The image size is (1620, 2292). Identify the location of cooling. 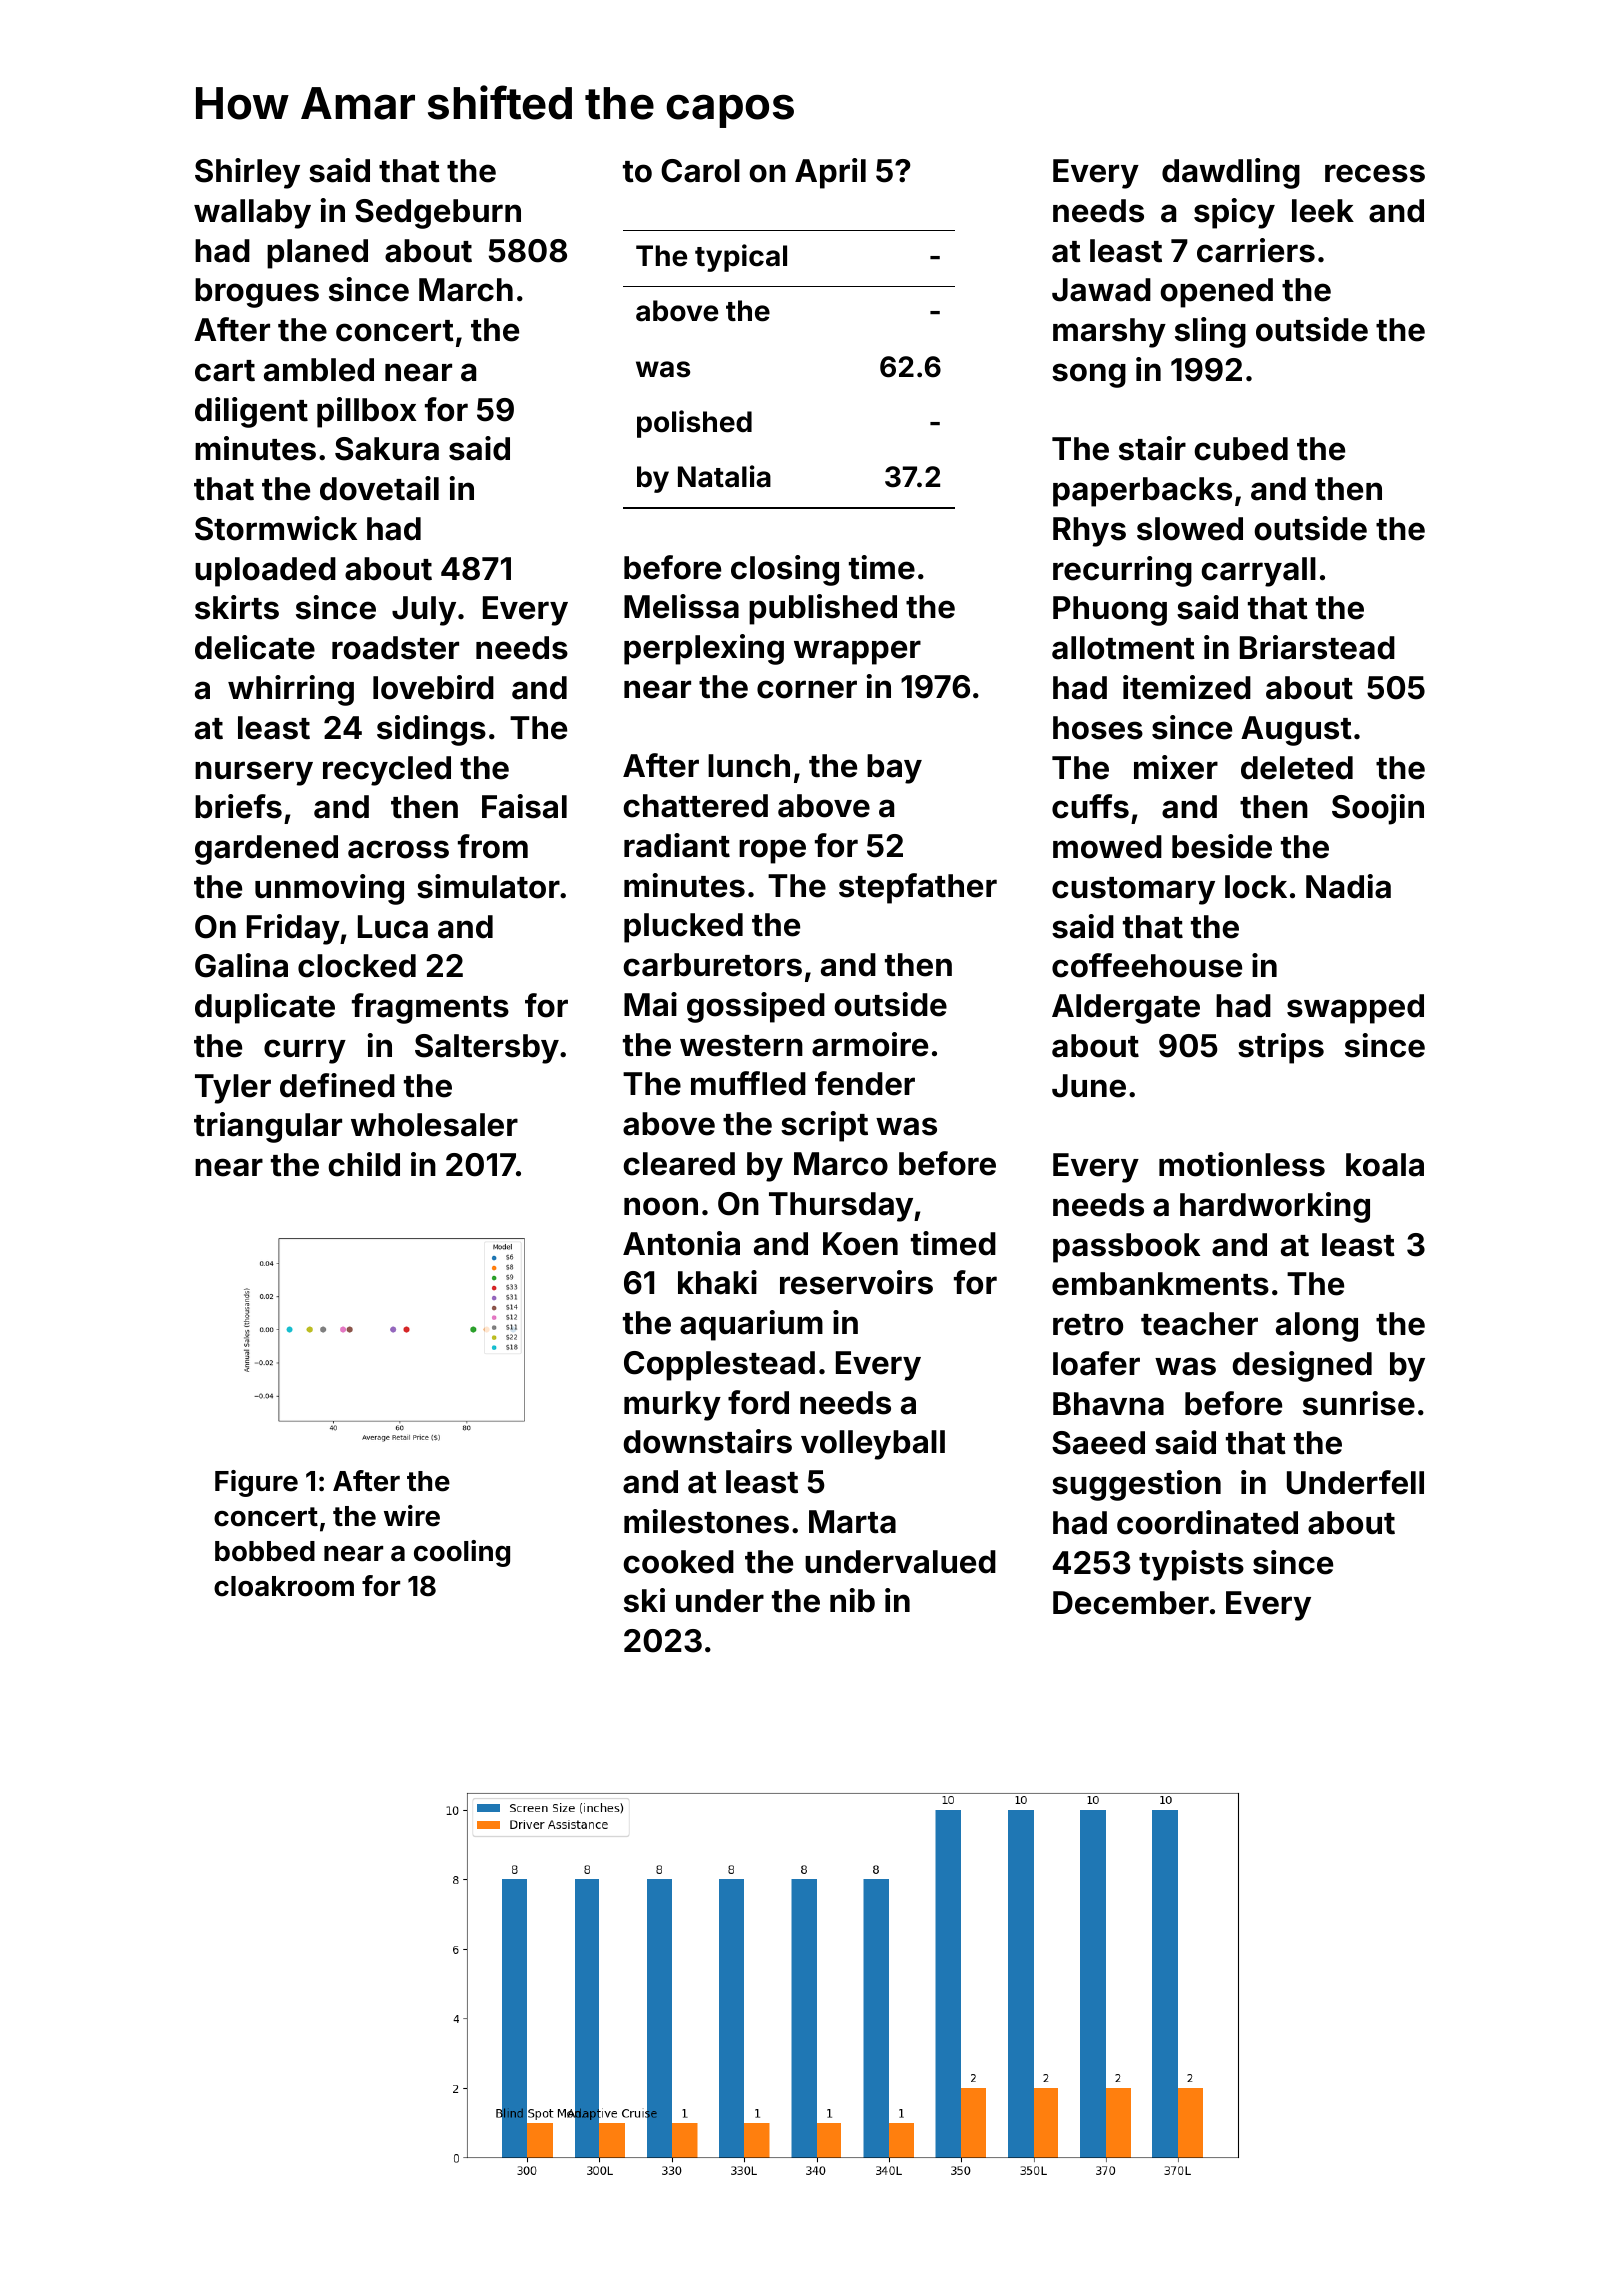
(462, 1553).
